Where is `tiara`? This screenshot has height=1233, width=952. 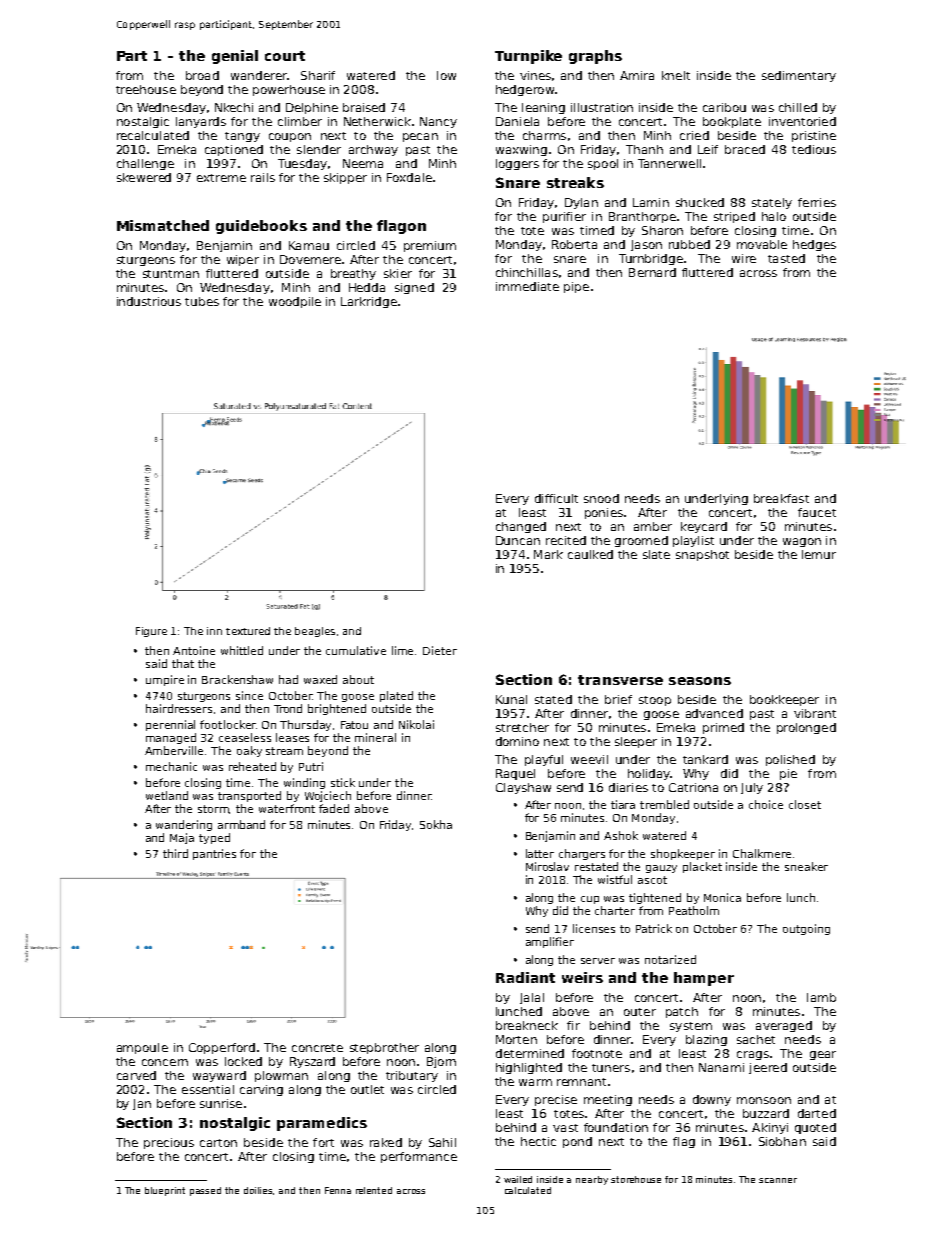 tiara is located at coordinates (623, 804).
